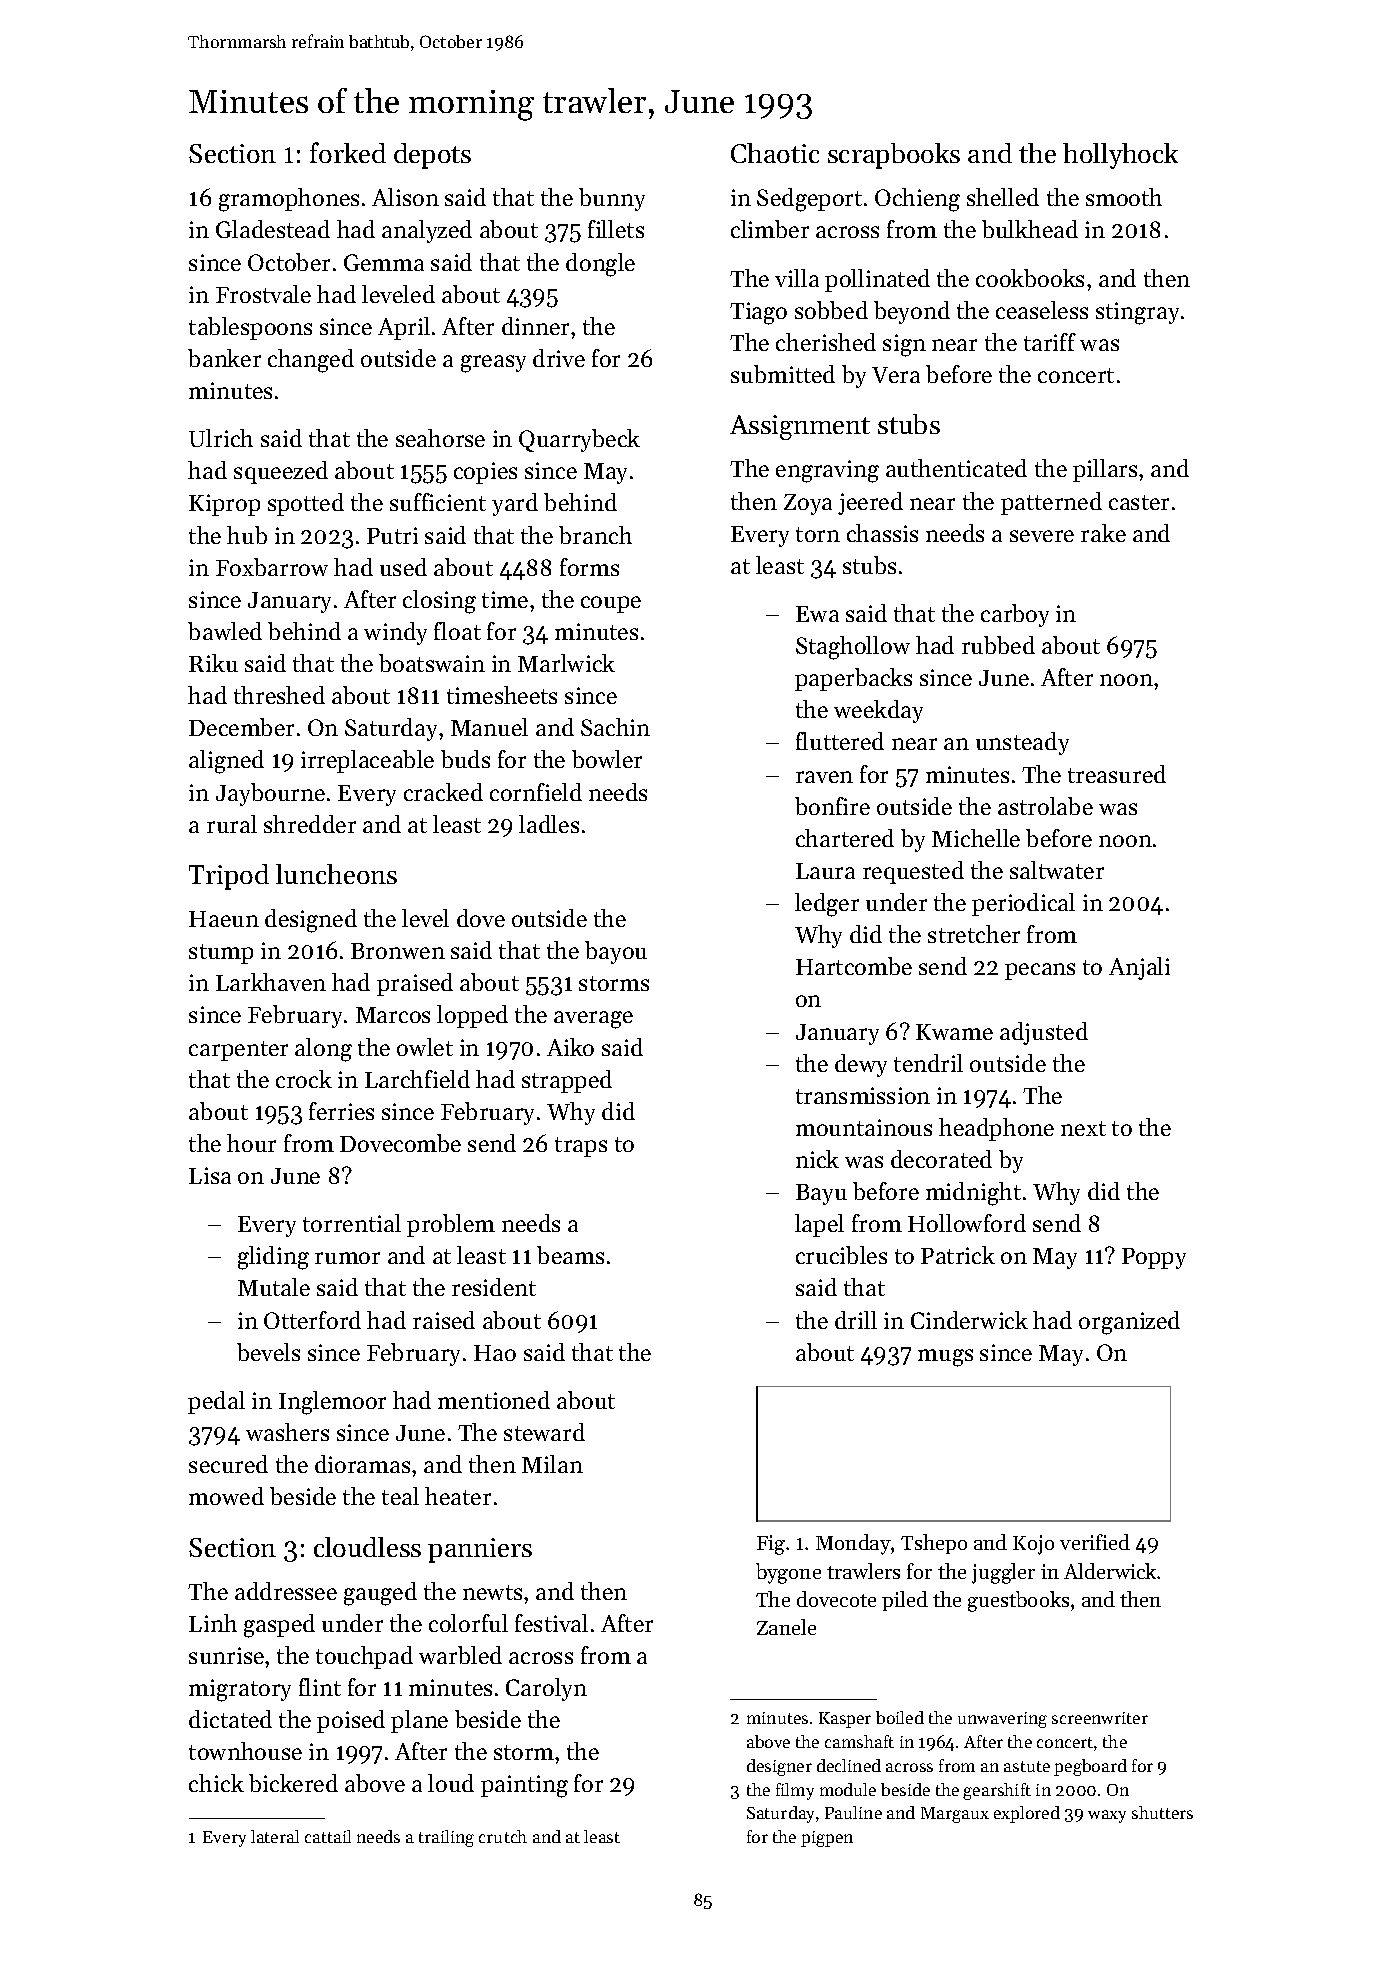 The height and width of the document is (1969, 1386). Describe the element at coordinates (551, 1623) in the document. I see `festival` at that location.
